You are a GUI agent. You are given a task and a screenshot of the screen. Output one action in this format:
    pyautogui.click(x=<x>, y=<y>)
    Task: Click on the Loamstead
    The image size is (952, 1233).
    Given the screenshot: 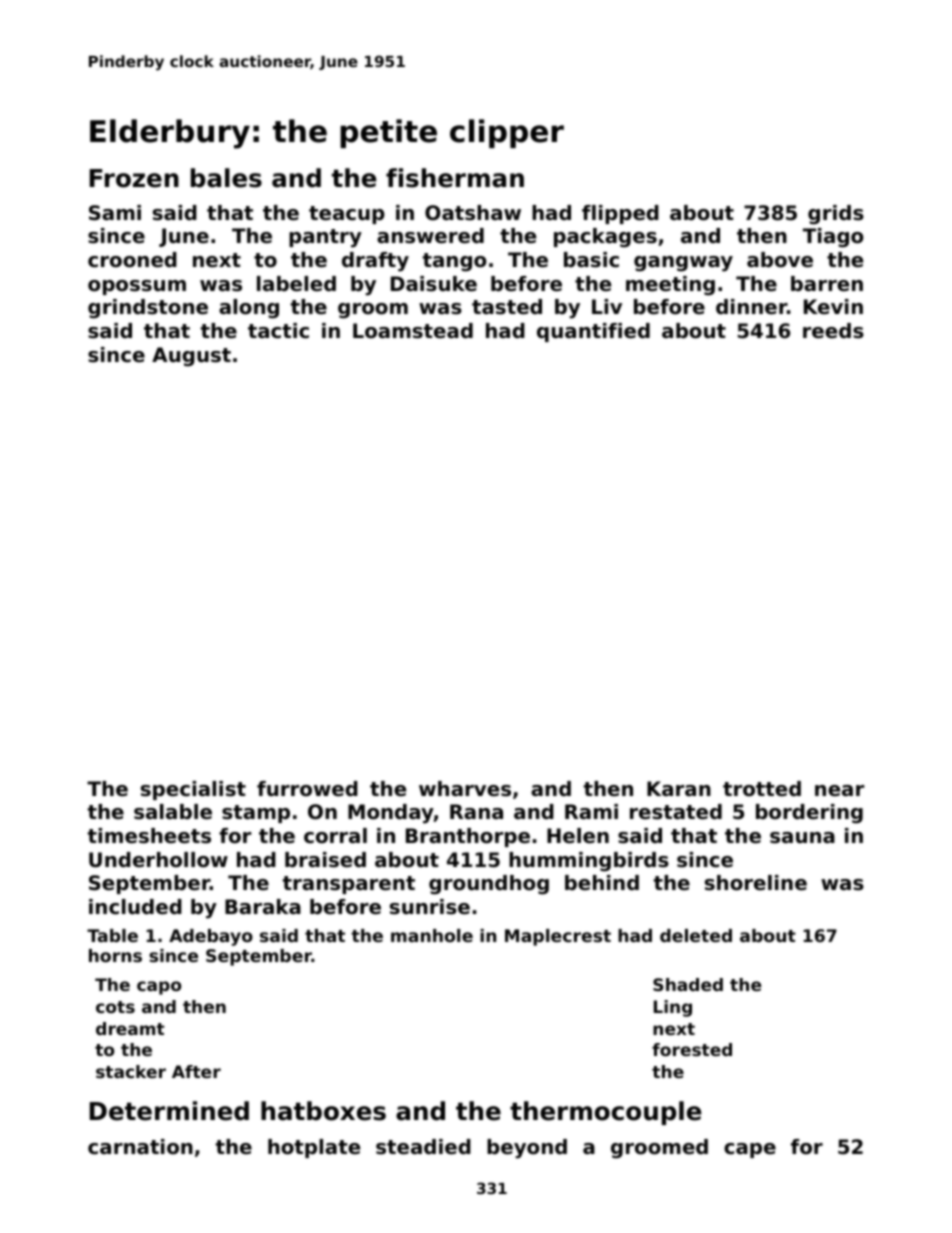 What is the action you would take?
    pyautogui.click(x=413, y=331)
